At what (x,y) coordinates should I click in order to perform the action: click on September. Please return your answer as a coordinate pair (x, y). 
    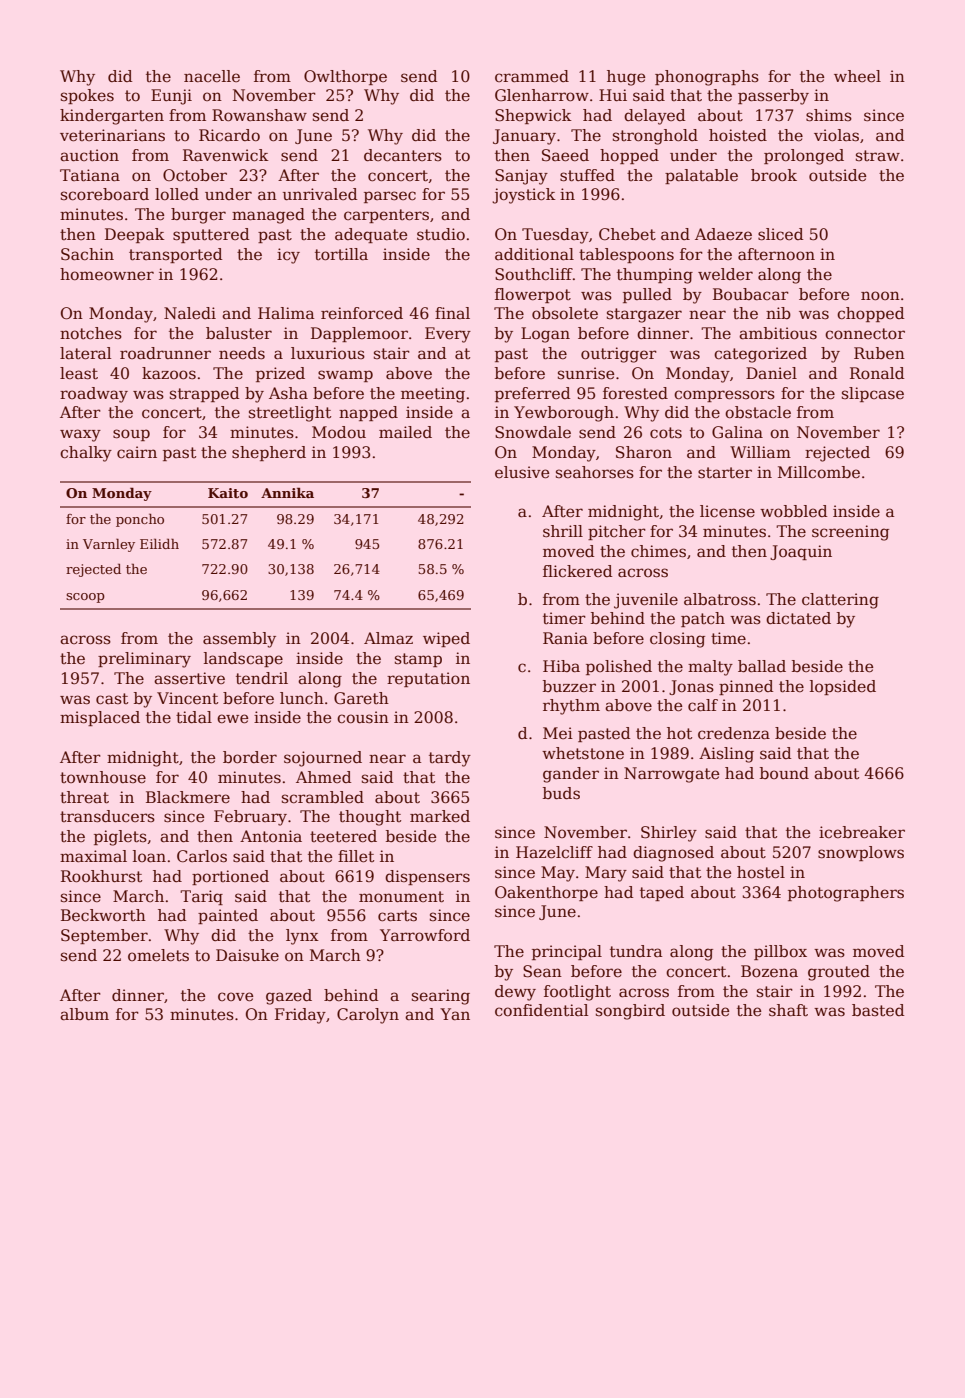
    Looking at the image, I should click on (104, 936).
